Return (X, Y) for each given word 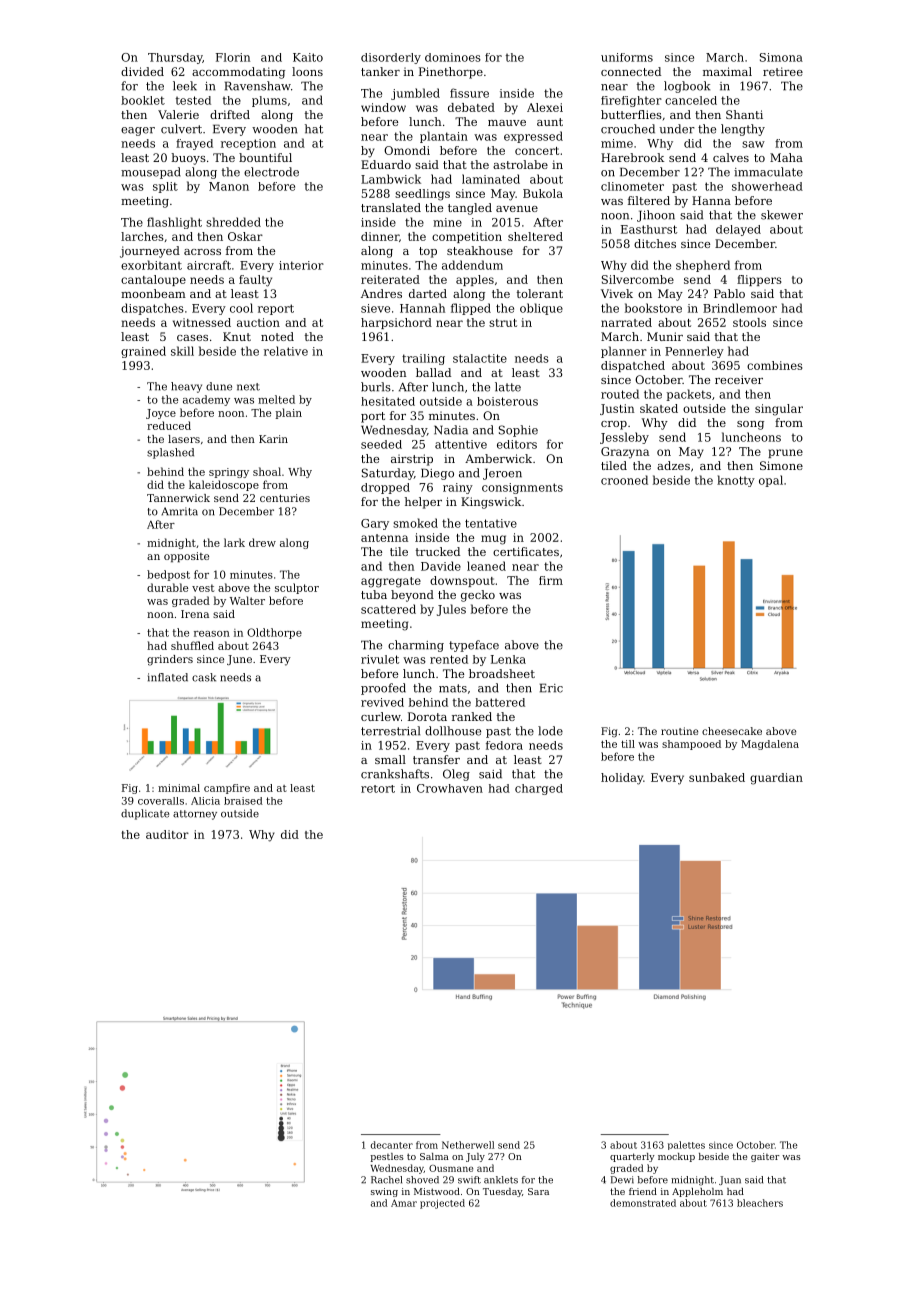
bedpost (168, 575)
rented (449, 659)
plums (269, 101)
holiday (622, 779)
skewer (782, 215)
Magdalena (770, 745)
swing (384, 1192)
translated (391, 207)
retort (378, 789)
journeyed (150, 252)
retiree (783, 71)
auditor (167, 834)
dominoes (453, 57)
